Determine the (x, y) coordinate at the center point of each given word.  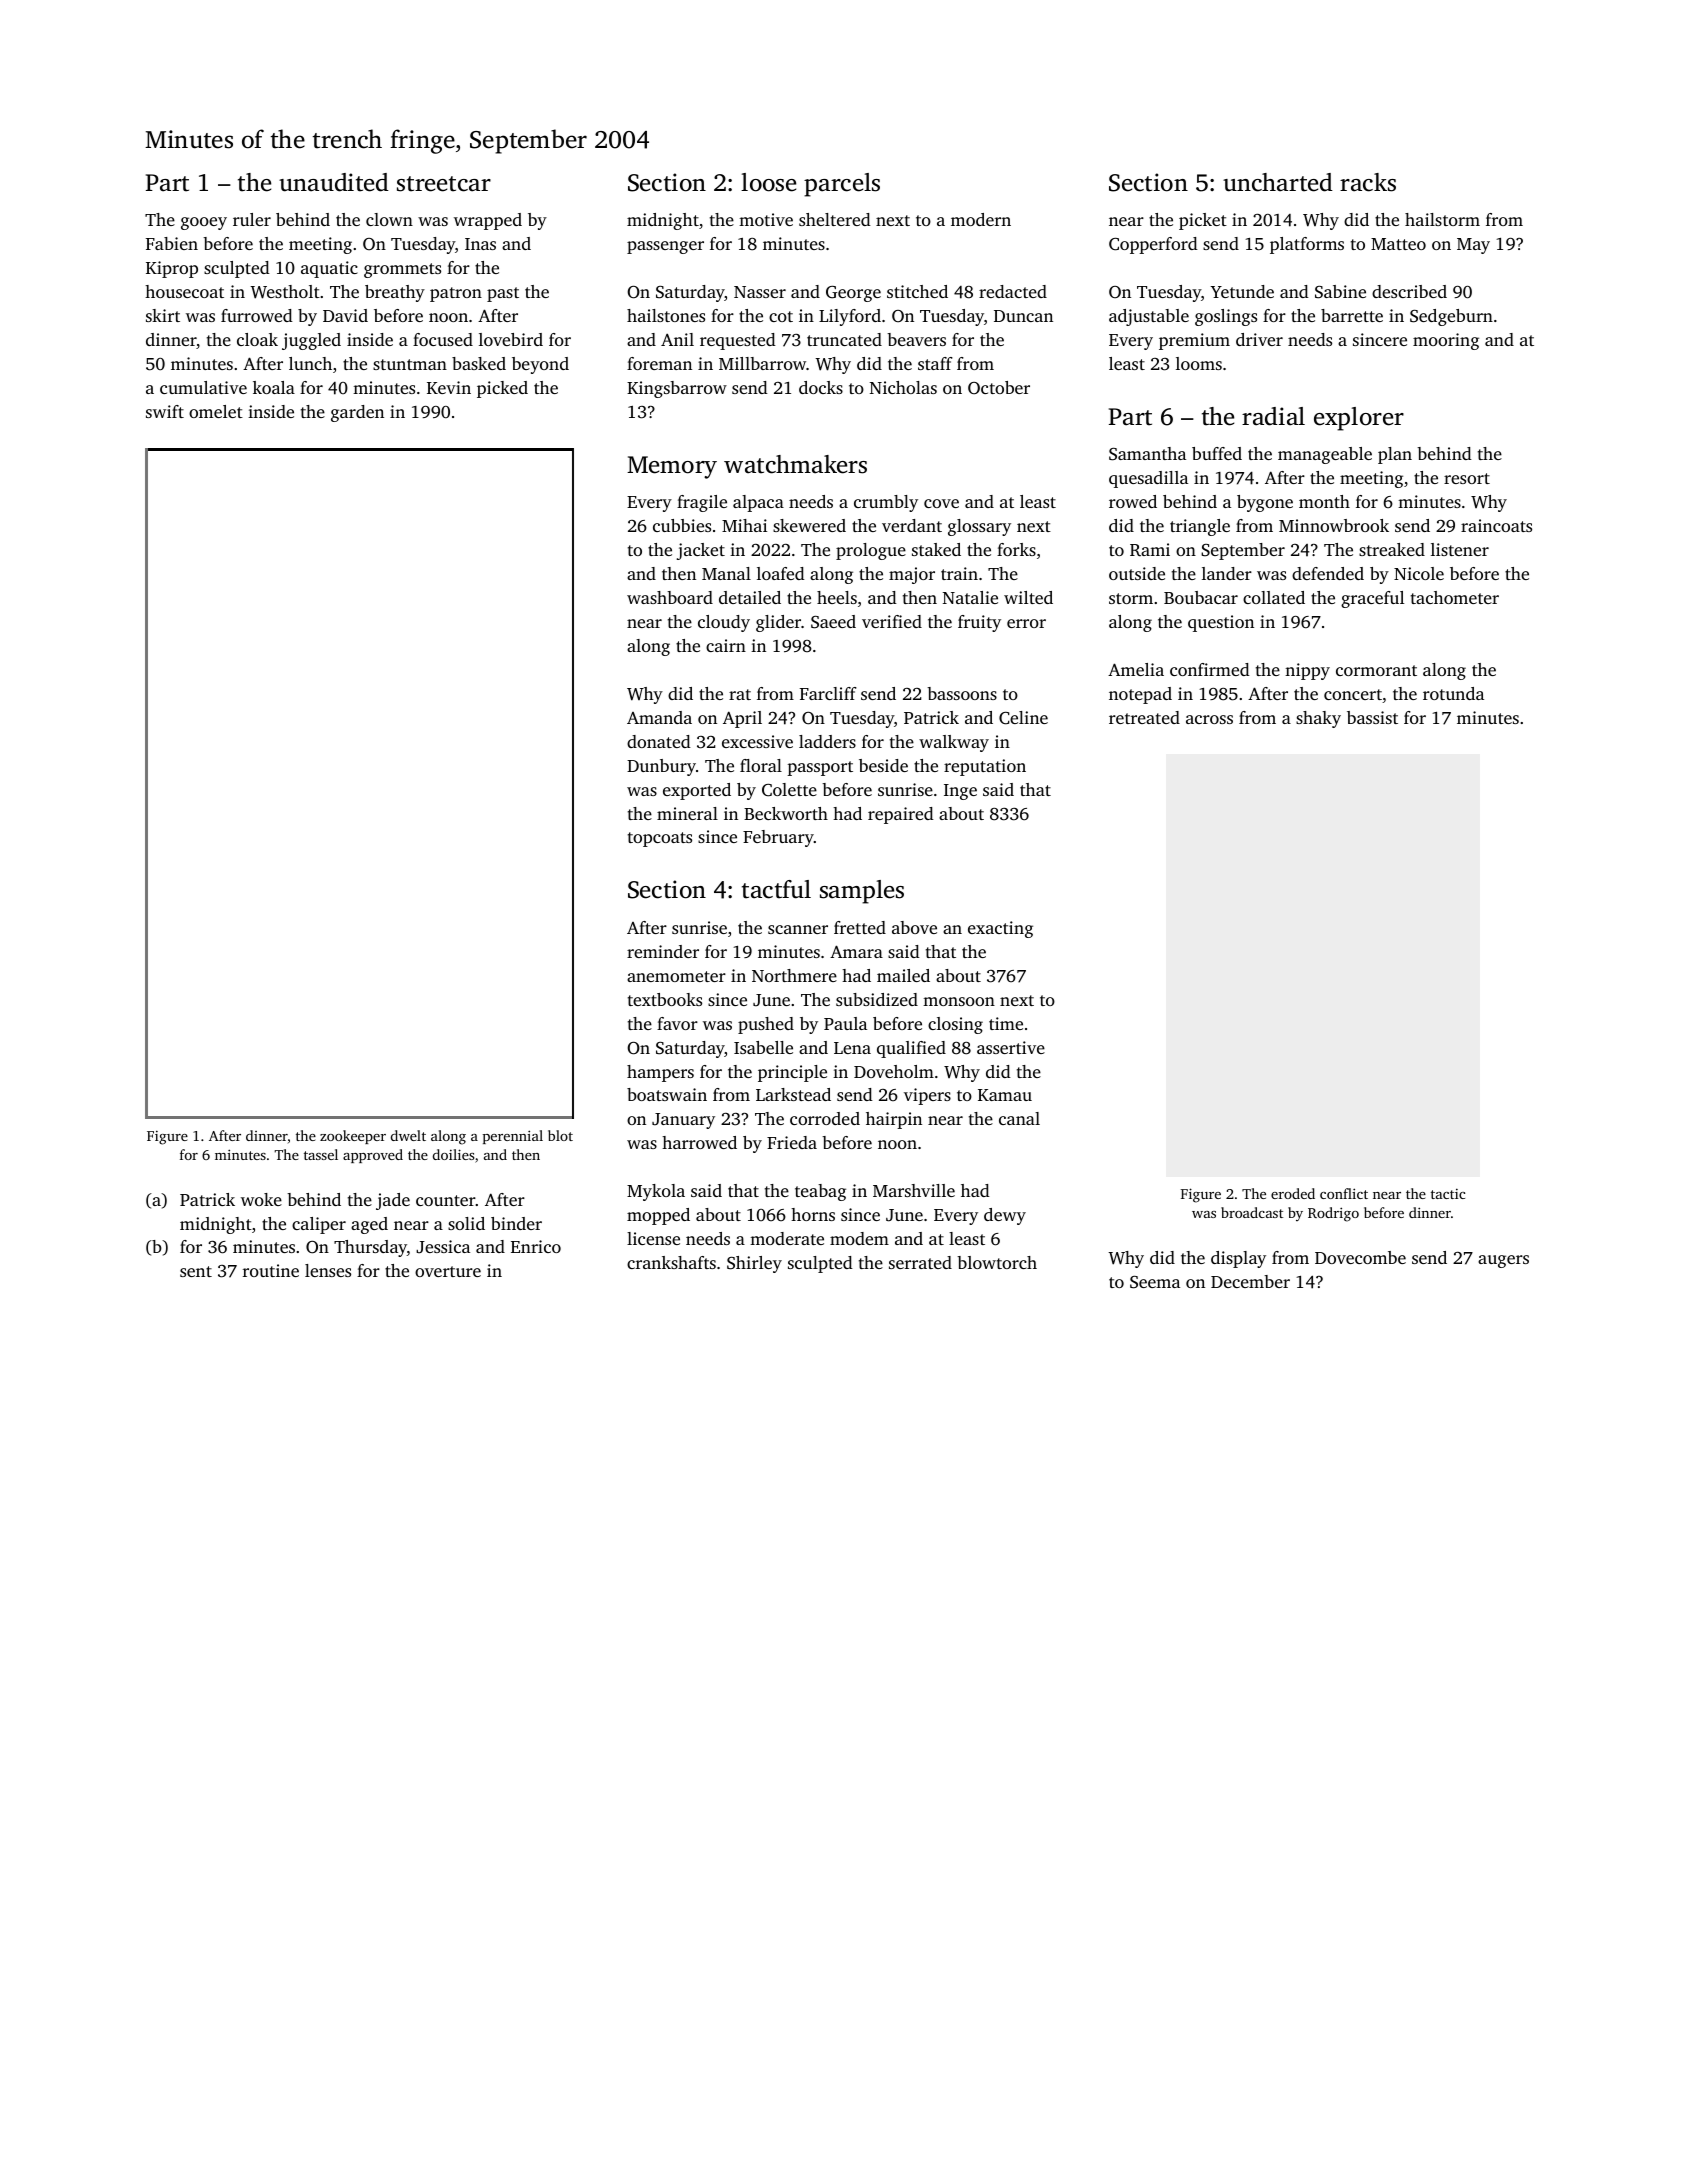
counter (446, 1200)
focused (443, 339)
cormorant (1376, 670)
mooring (1446, 341)
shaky (1318, 719)
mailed (903, 975)
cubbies (682, 525)
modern (981, 219)
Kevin (449, 387)
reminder (663, 951)
